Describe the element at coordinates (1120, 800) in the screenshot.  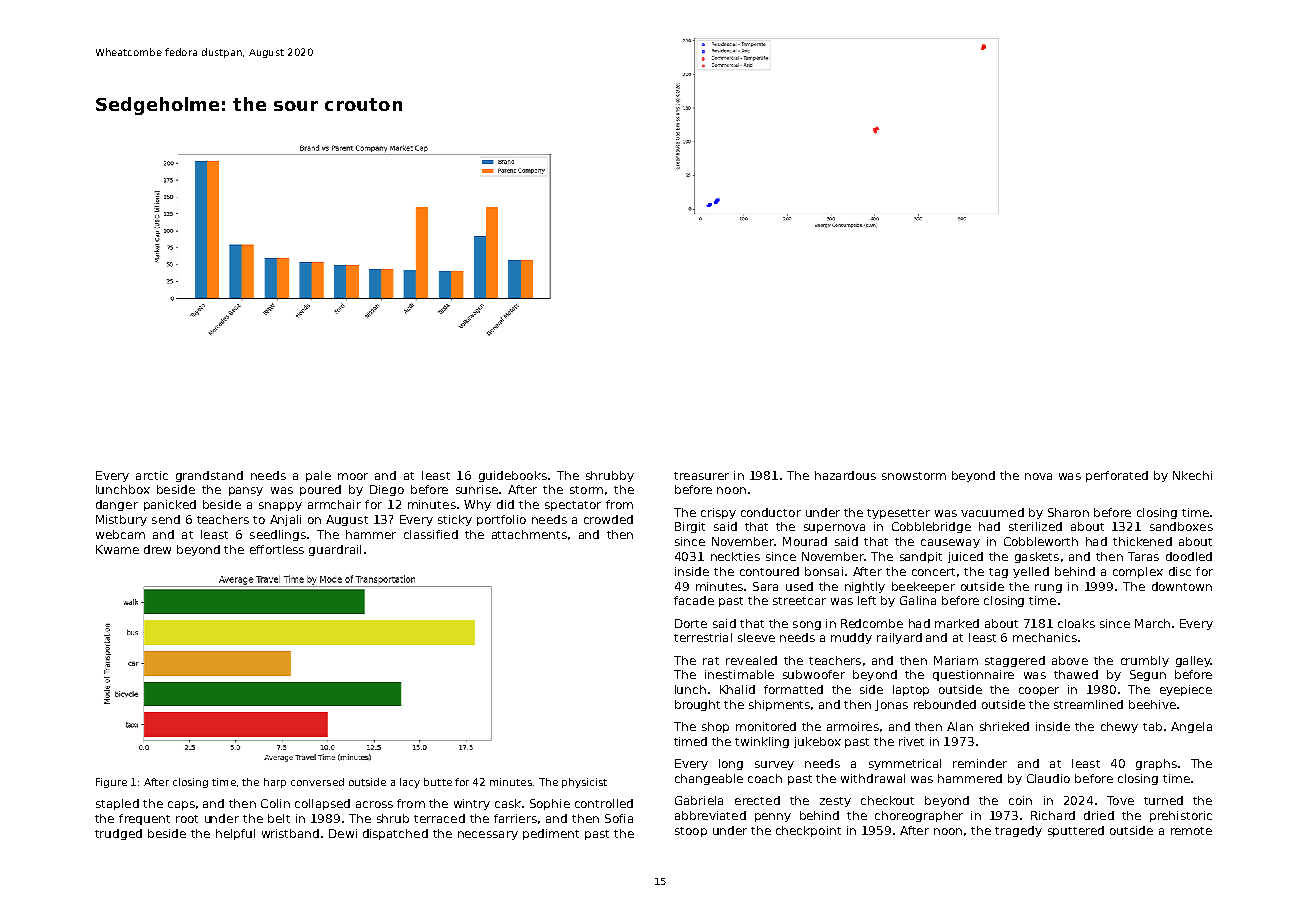
I see `Tove` at that location.
